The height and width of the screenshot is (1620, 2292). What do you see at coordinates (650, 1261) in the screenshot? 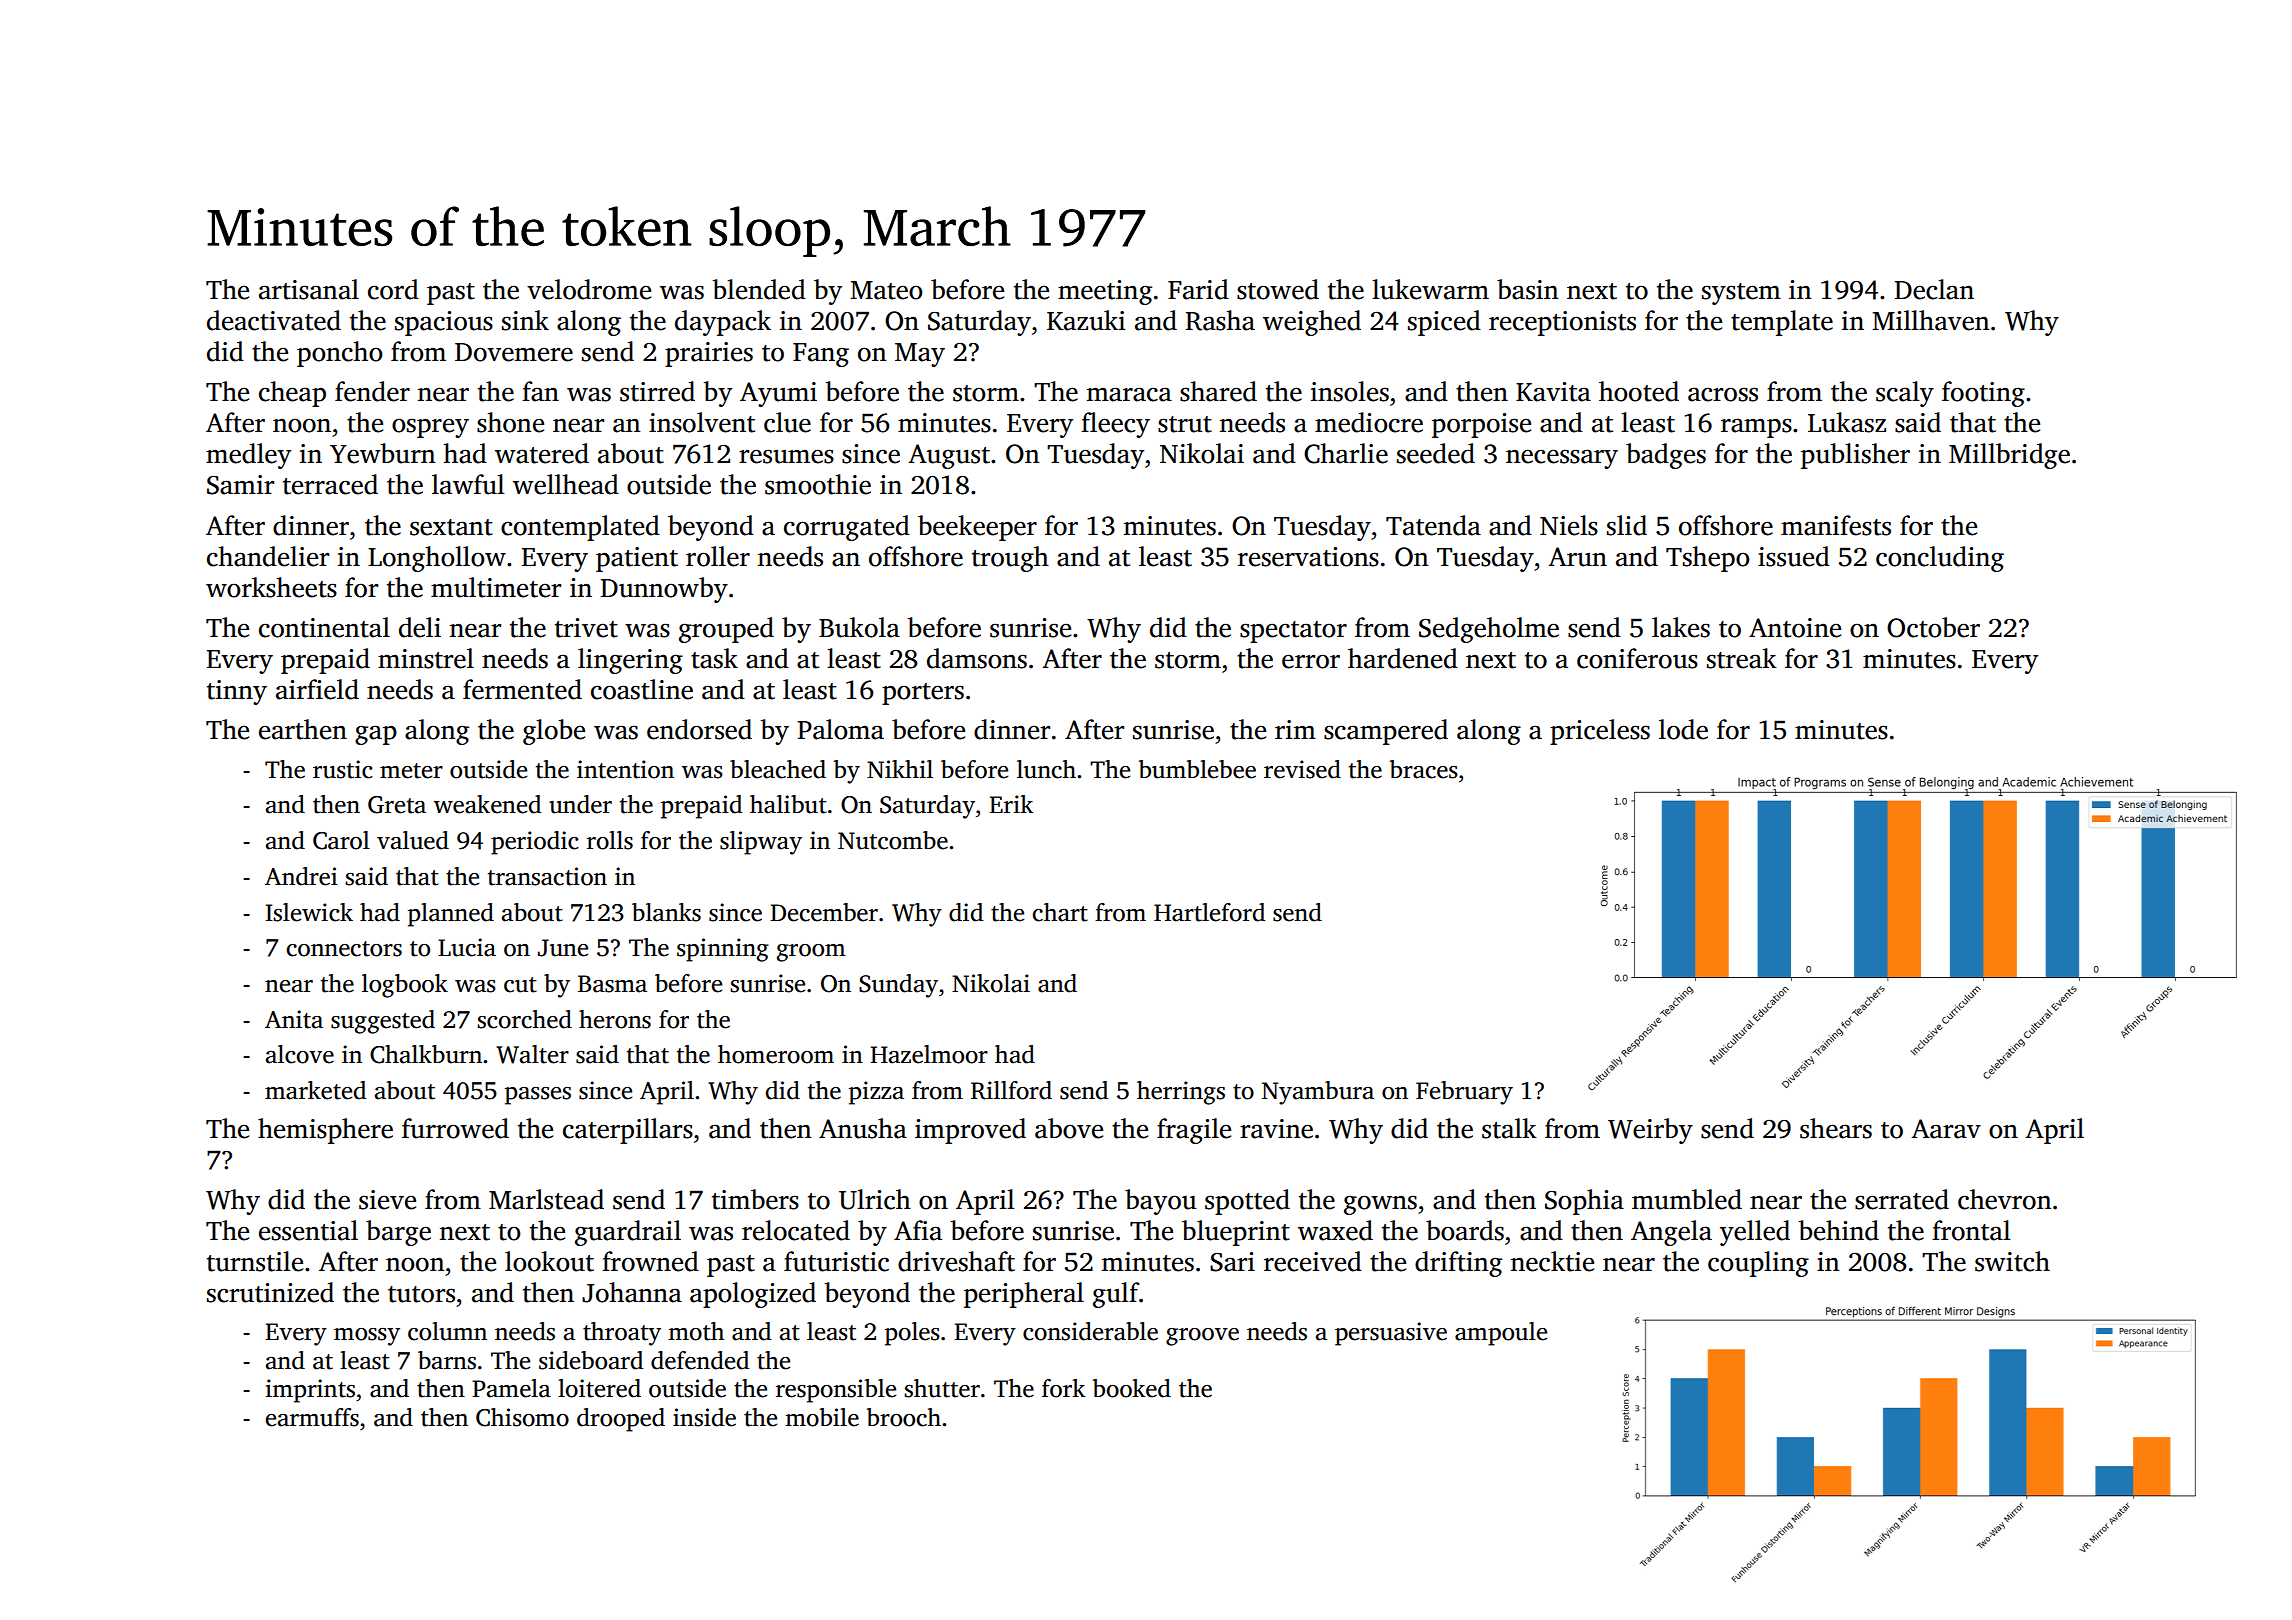
I see `frowned` at bounding box center [650, 1261].
